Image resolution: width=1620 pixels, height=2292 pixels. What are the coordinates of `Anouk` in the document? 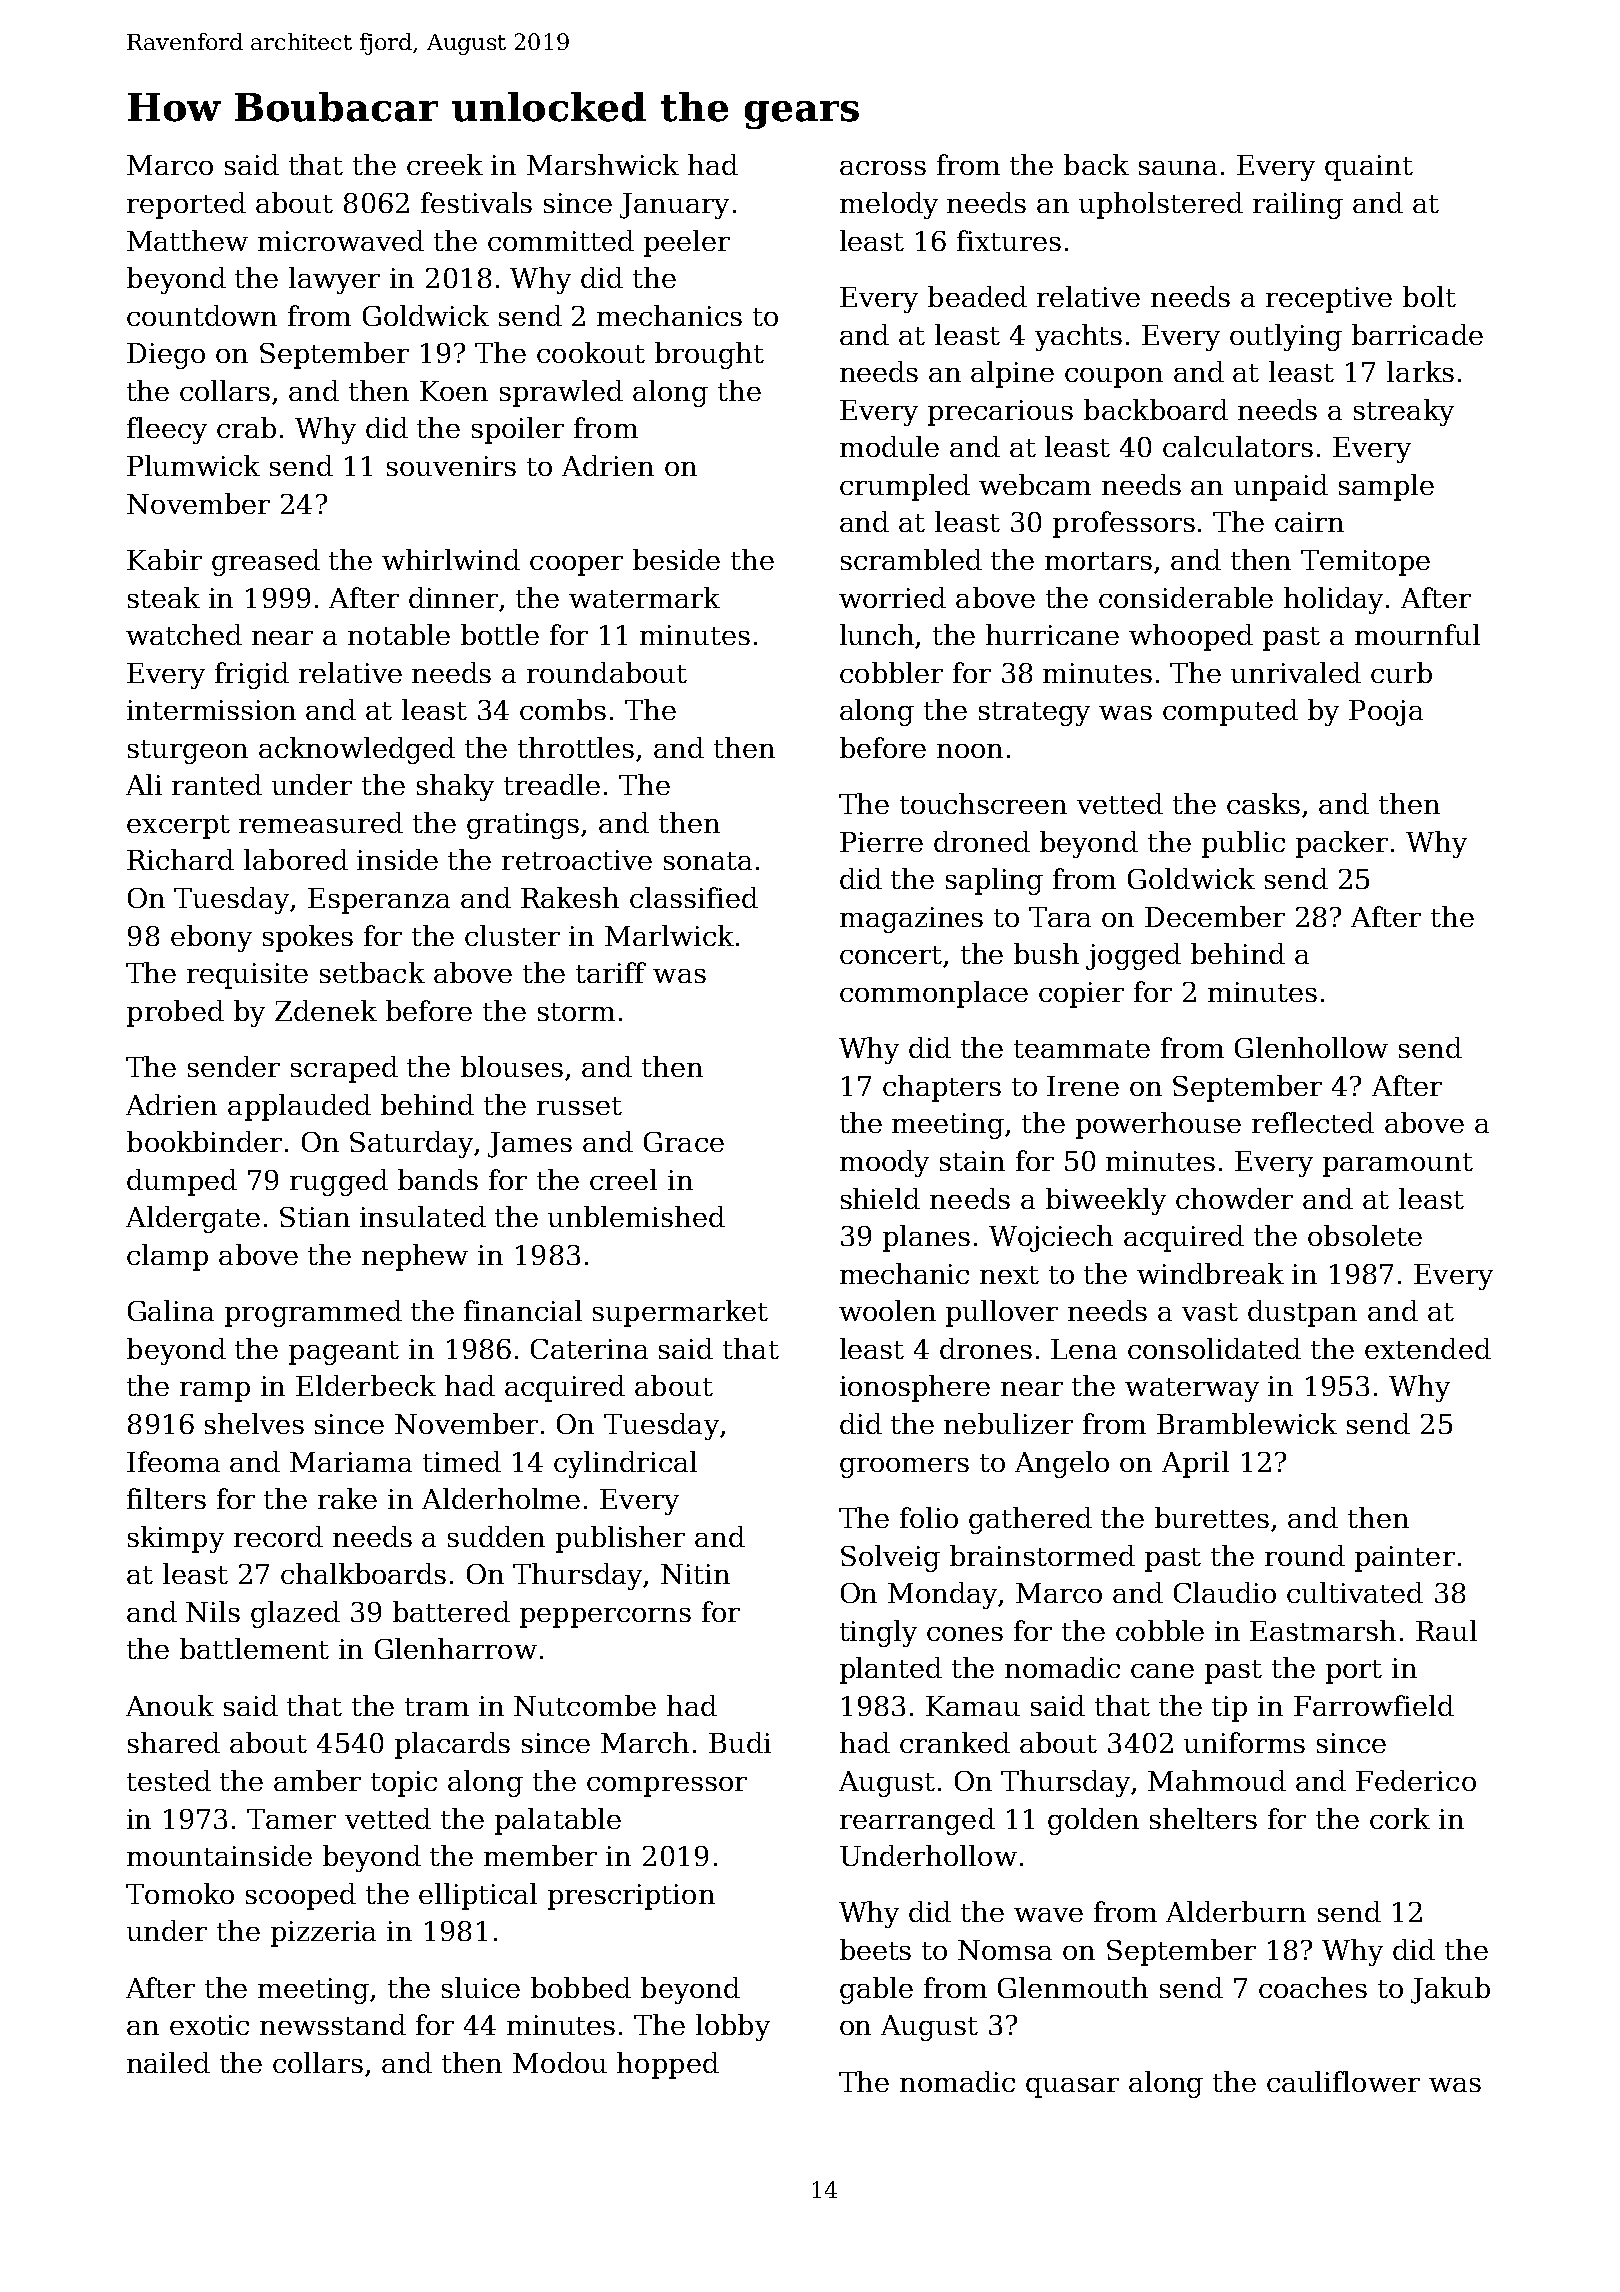 It's located at (170, 1705).
